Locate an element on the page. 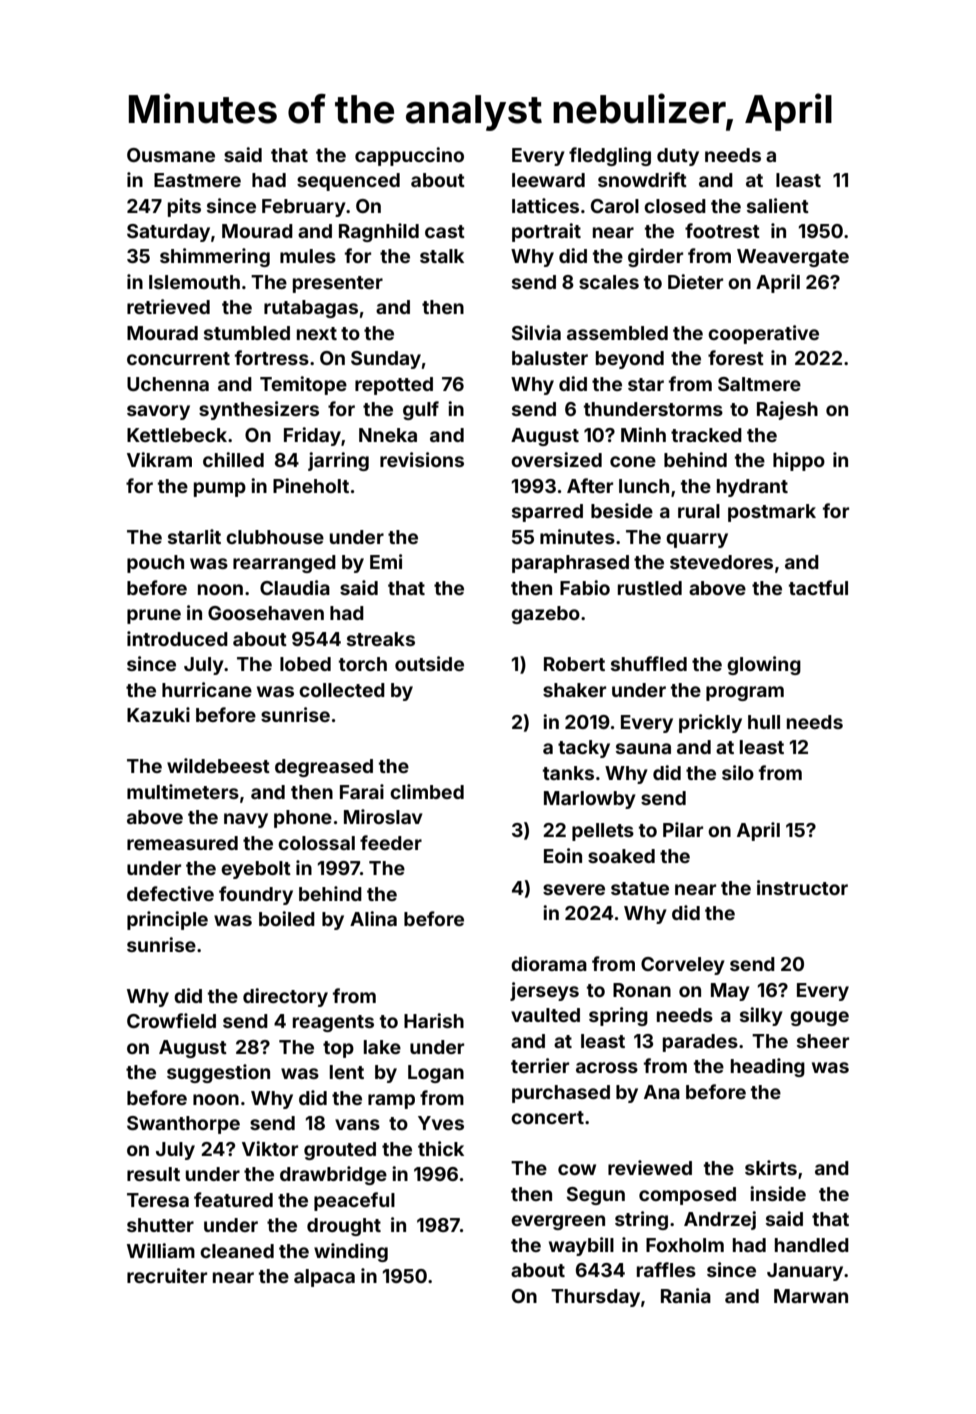 The width and height of the image is (976, 1414). salient is located at coordinates (778, 205).
